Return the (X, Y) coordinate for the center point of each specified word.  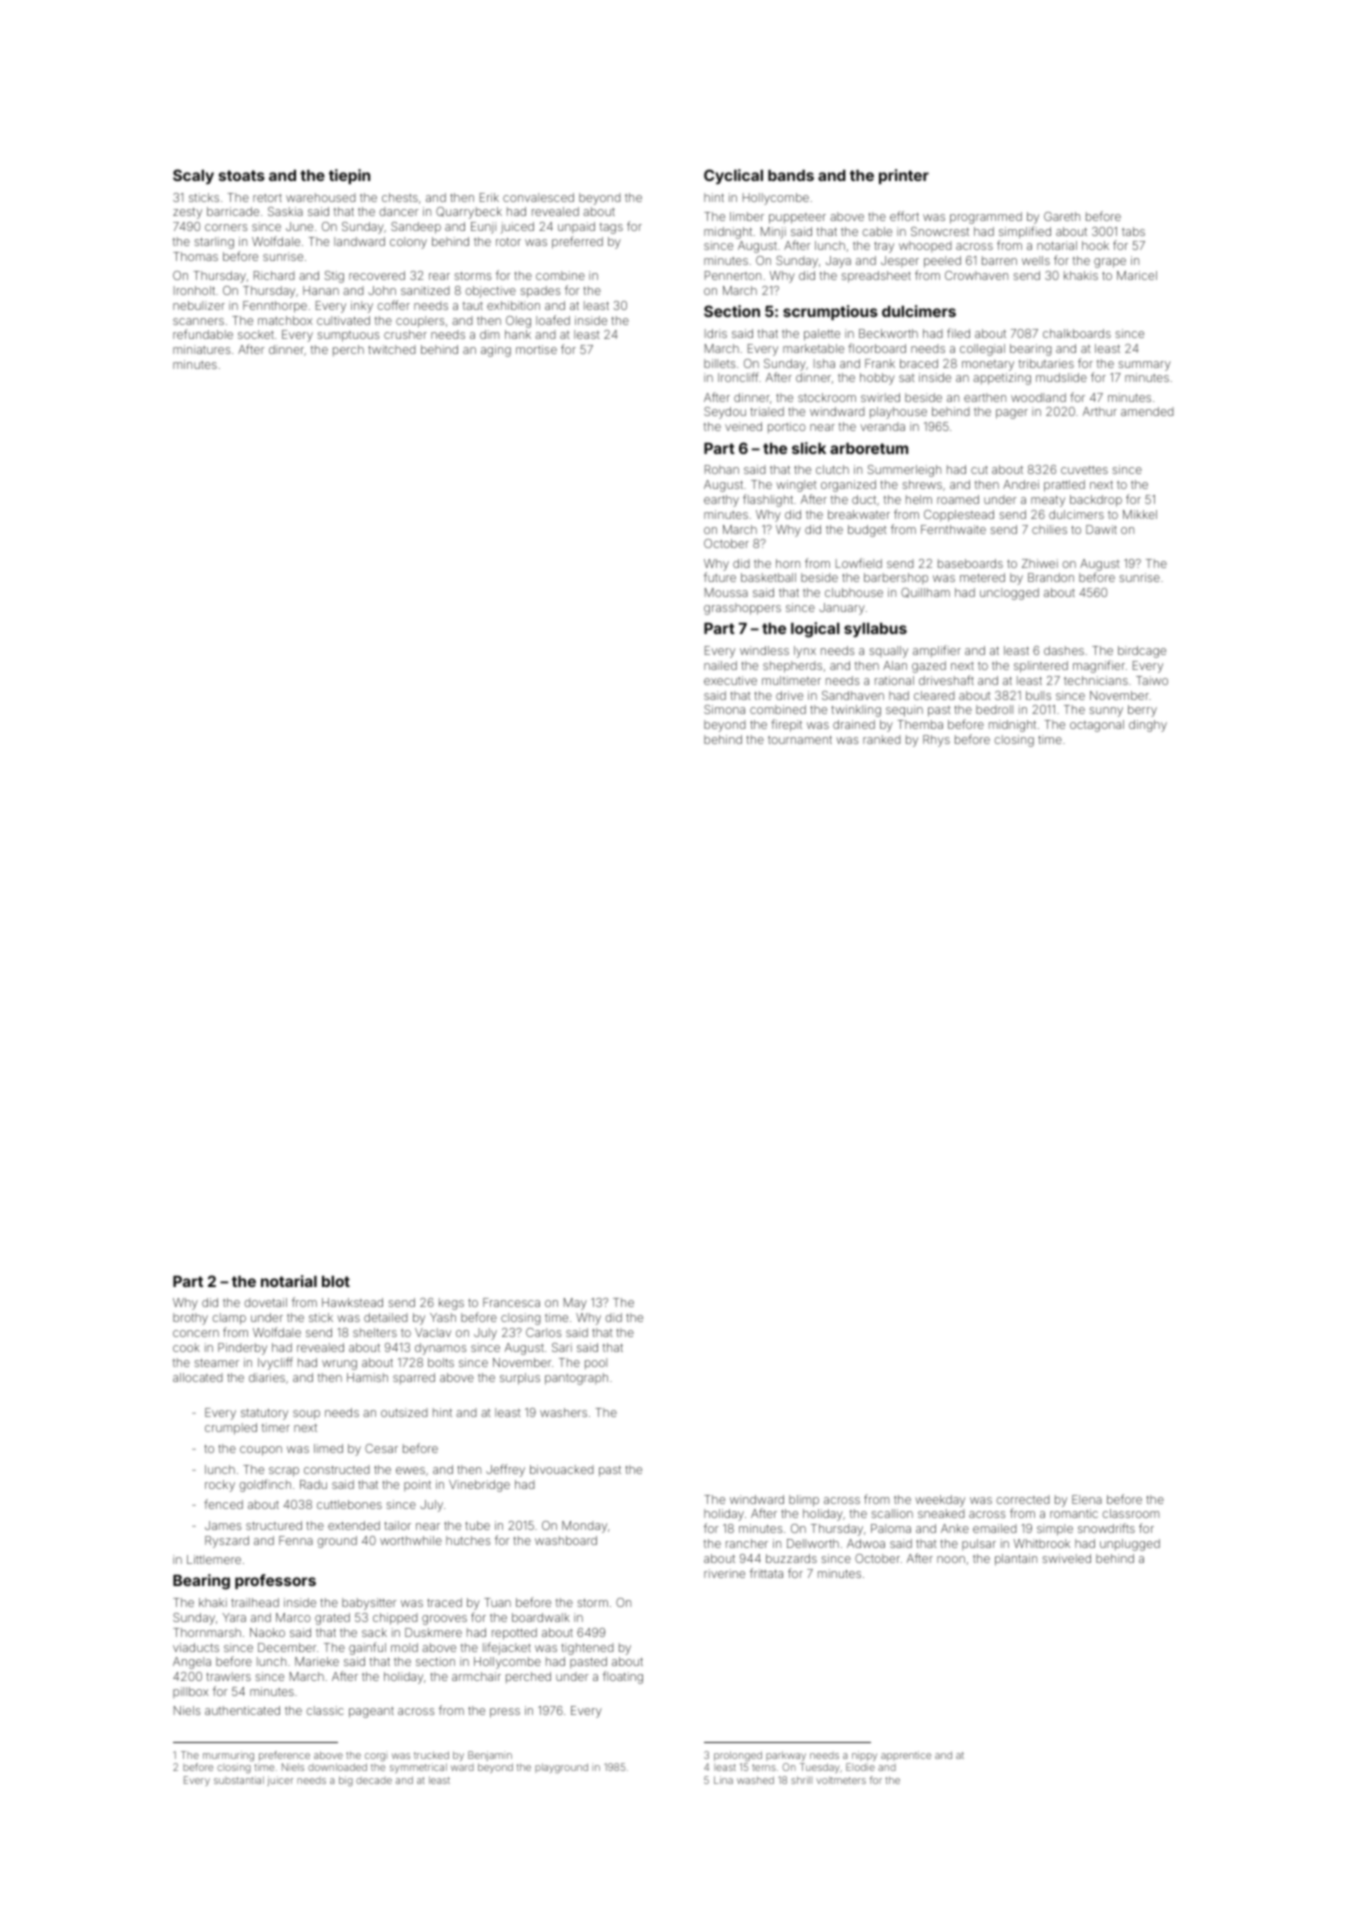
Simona (724, 709)
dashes (1064, 650)
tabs (1133, 231)
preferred (577, 242)
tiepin (349, 176)
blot (336, 1281)
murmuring (228, 1756)
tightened (587, 1649)
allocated (198, 1377)
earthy (721, 501)
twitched (392, 349)
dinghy (1148, 726)
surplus (520, 1379)
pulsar (979, 1544)
